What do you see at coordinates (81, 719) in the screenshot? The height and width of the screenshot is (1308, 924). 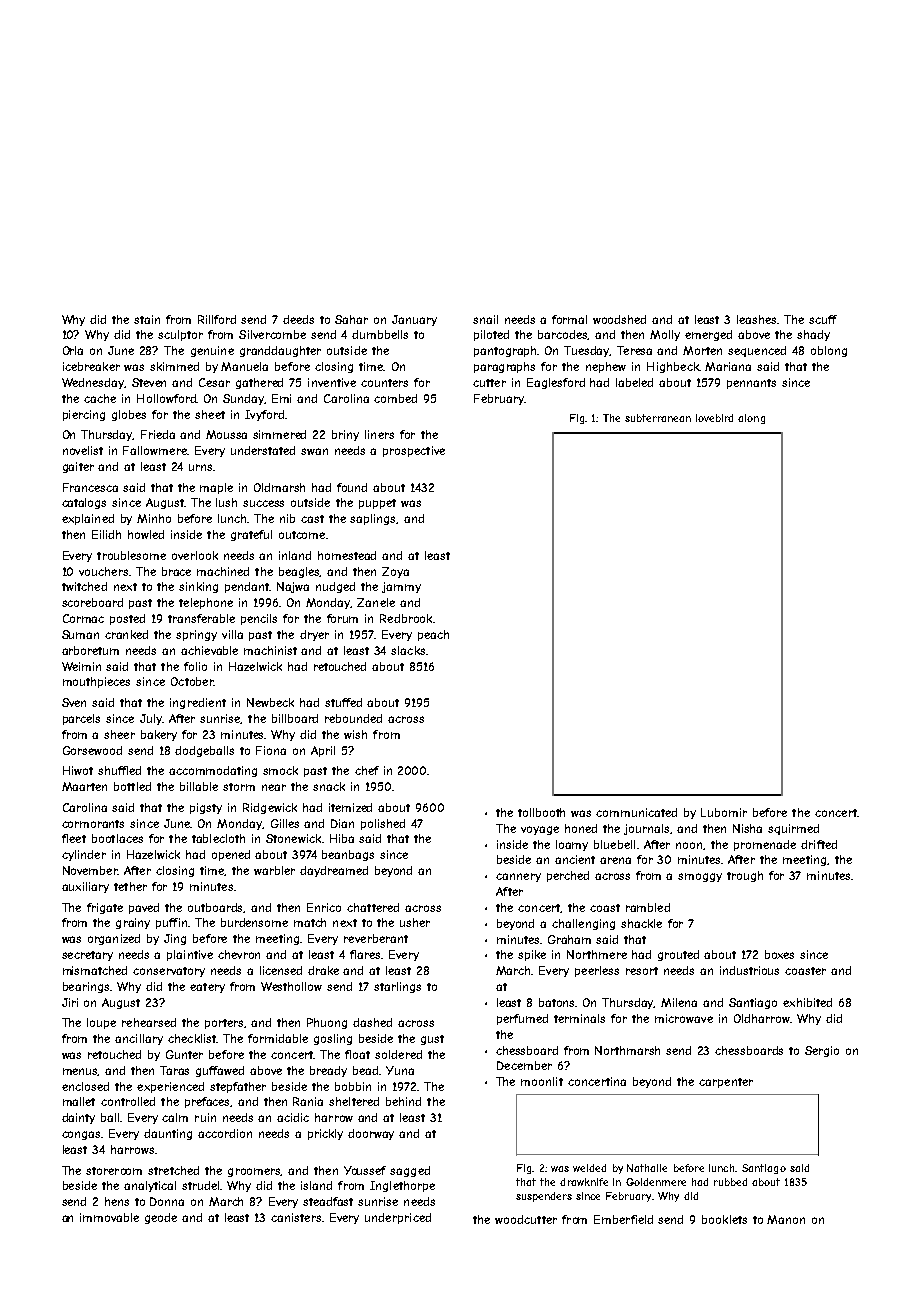 I see `parcels` at bounding box center [81, 719].
